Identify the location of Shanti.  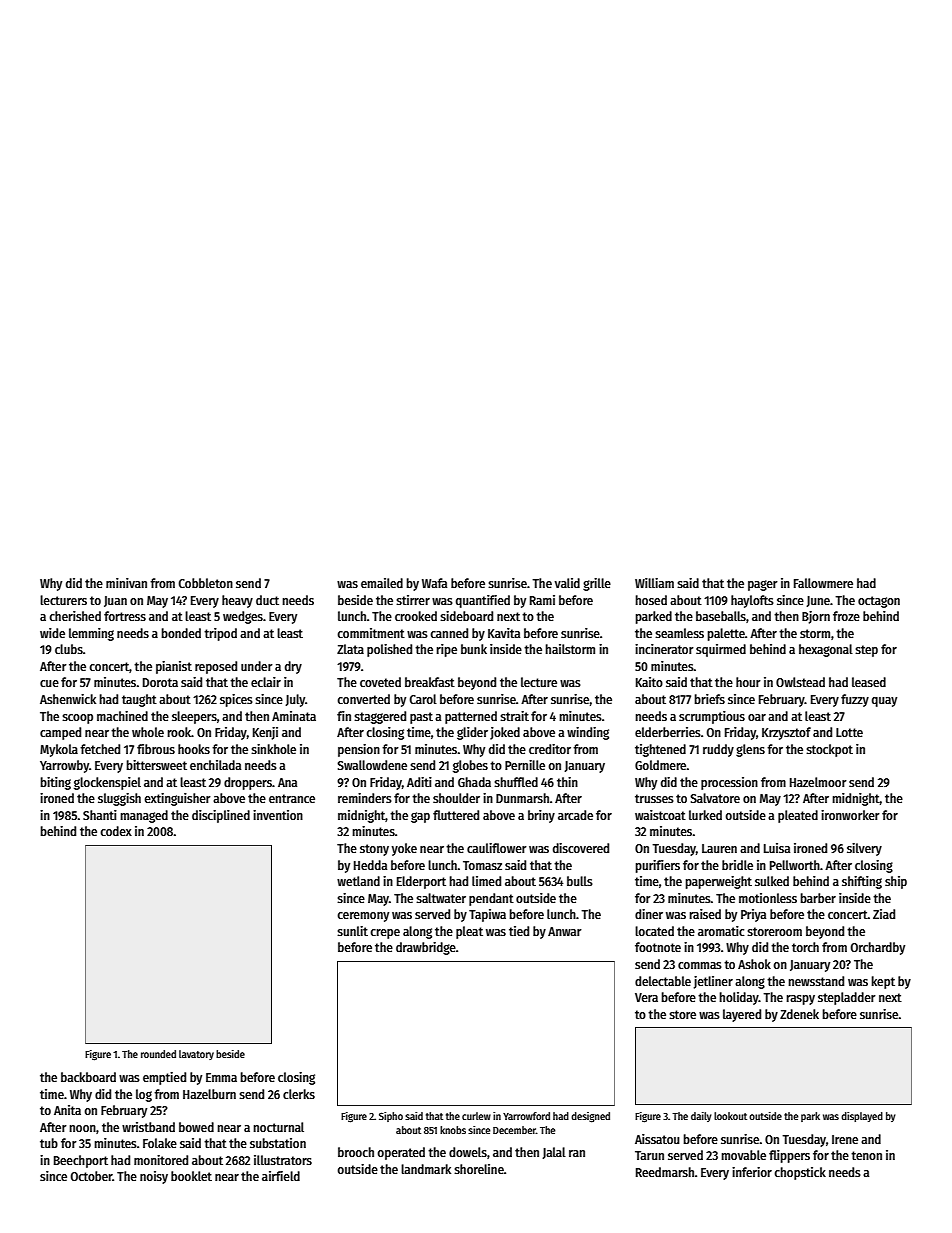
(100, 815).
